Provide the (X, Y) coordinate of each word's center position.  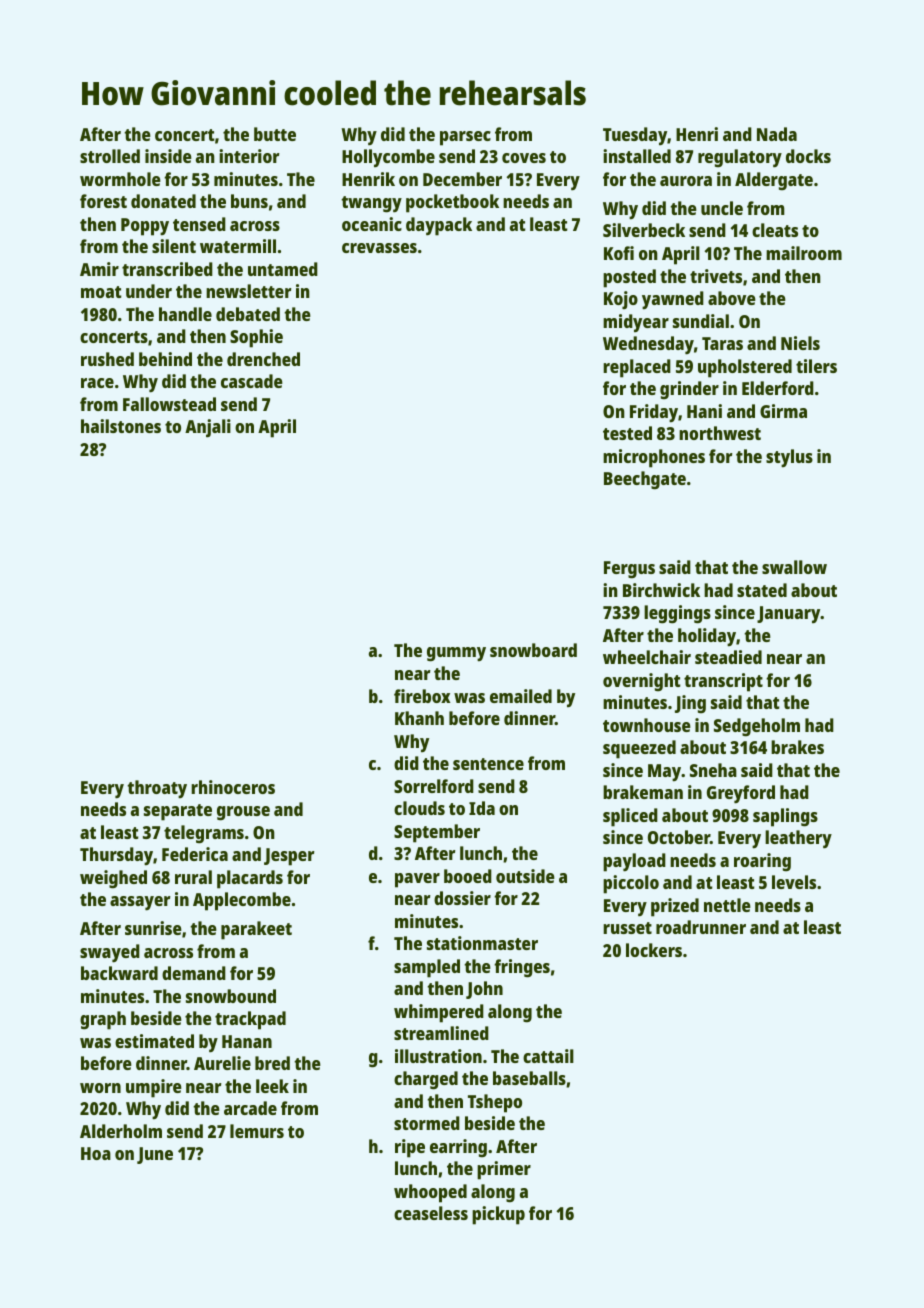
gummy (456, 654)
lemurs (257, 1131)
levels (794, 882)
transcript (723, 682)
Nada (777, 134)
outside (525, 876)
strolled (110, 156)
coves (524, 158)
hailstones (121, 426)
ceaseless (431, 1213)
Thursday (116, 856)
